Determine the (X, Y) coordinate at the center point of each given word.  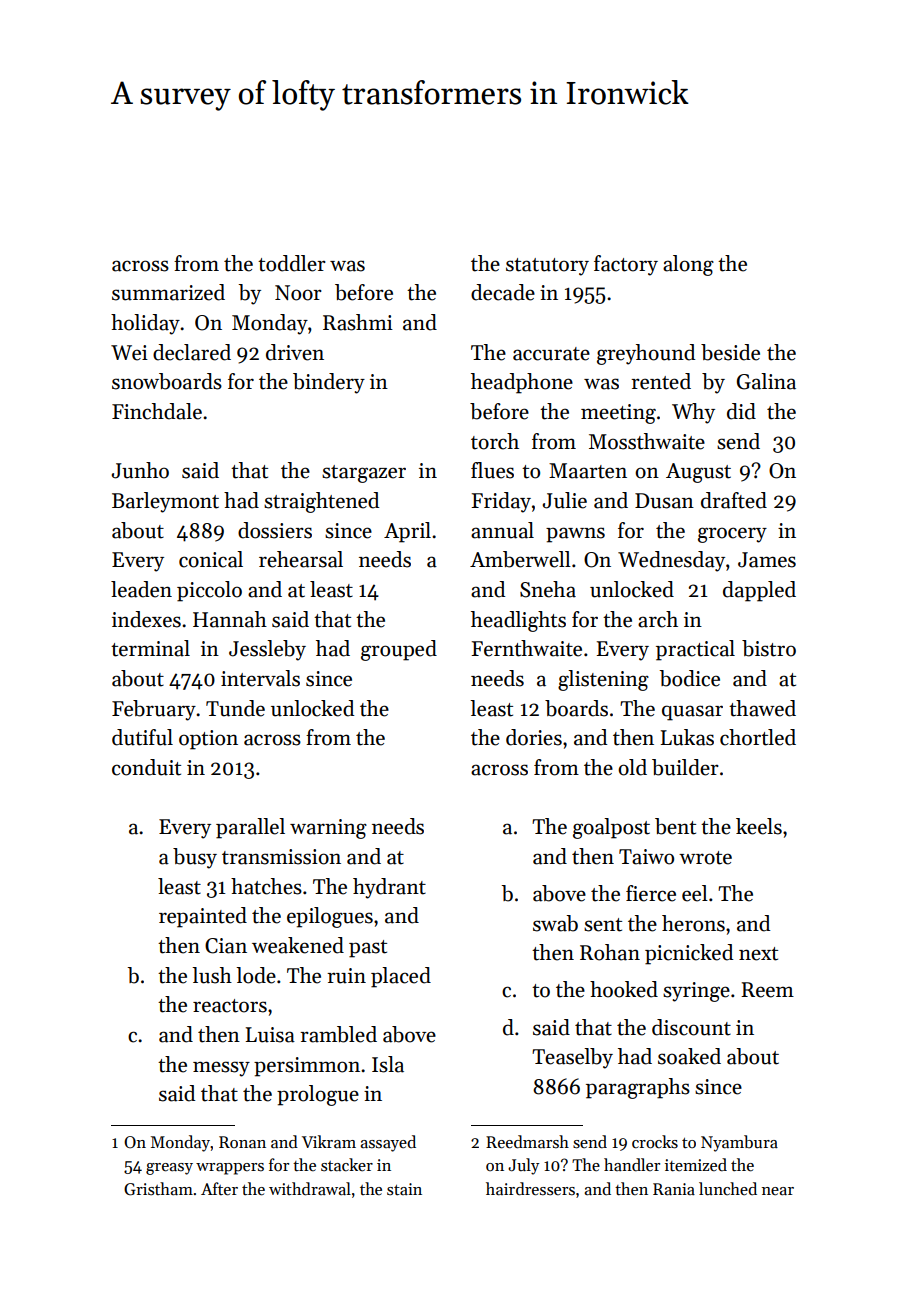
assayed (388, 1143)
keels (759, 826)
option (208, 740)
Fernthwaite (526, 648)
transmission (281, 857)
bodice (689, 678)
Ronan (242, 1142)
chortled (758, 737)
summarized (168, 292)
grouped (399, 650)
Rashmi (358, 322)
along (688, 265)
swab (555, 923)
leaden (141, 589)
